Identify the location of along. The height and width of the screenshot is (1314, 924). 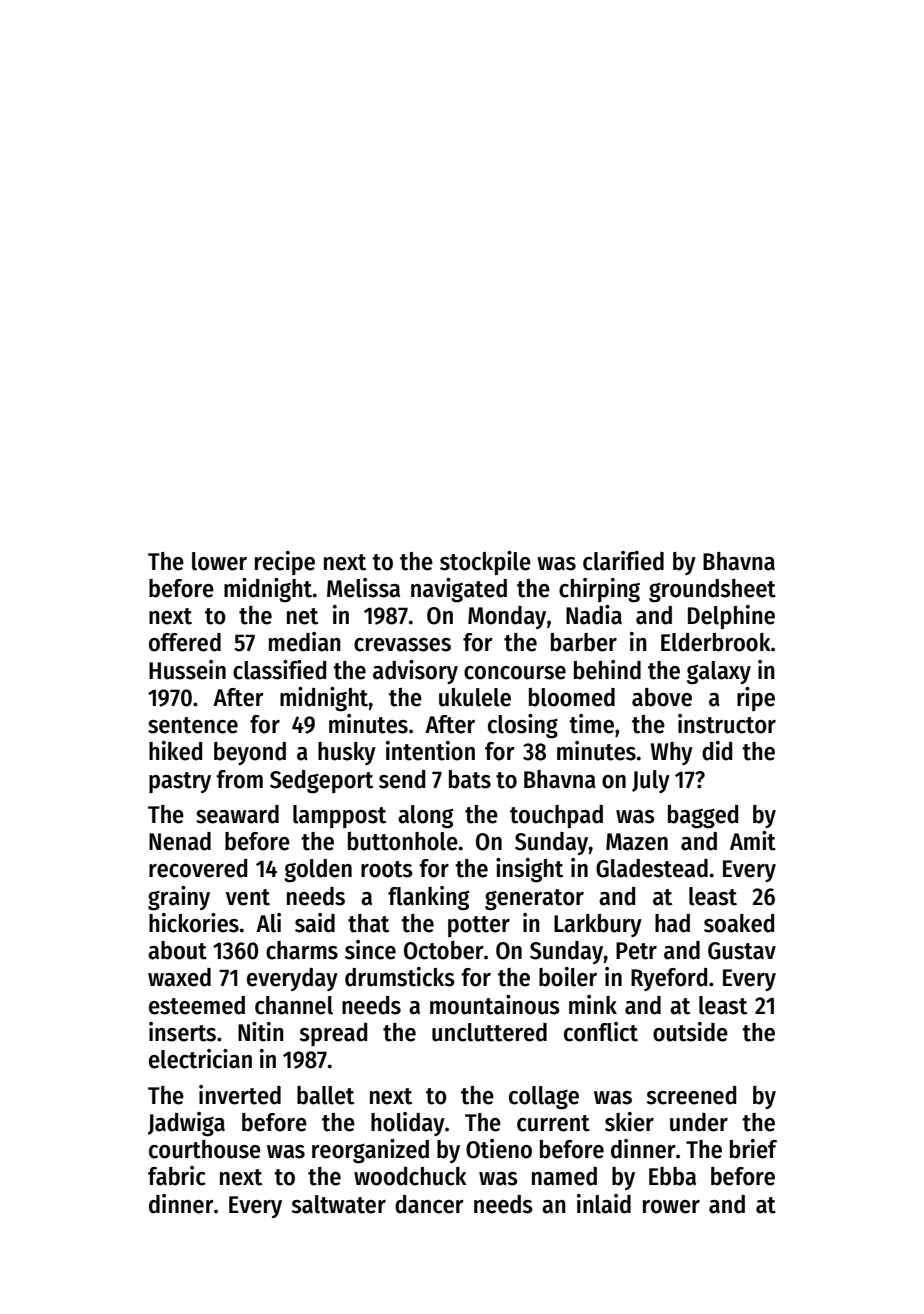
(426, 817).
